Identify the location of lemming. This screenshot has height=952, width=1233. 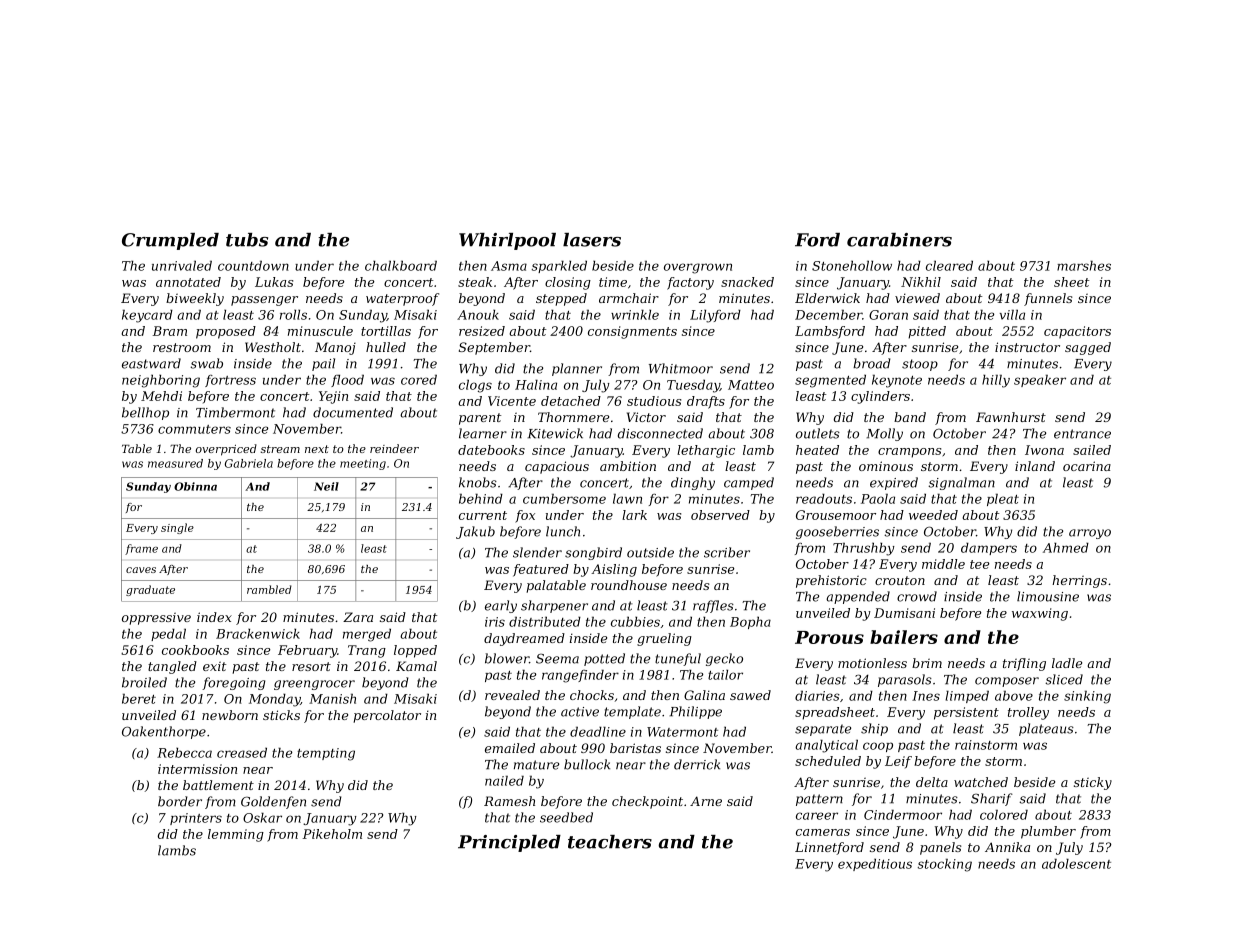
(236, 835).
